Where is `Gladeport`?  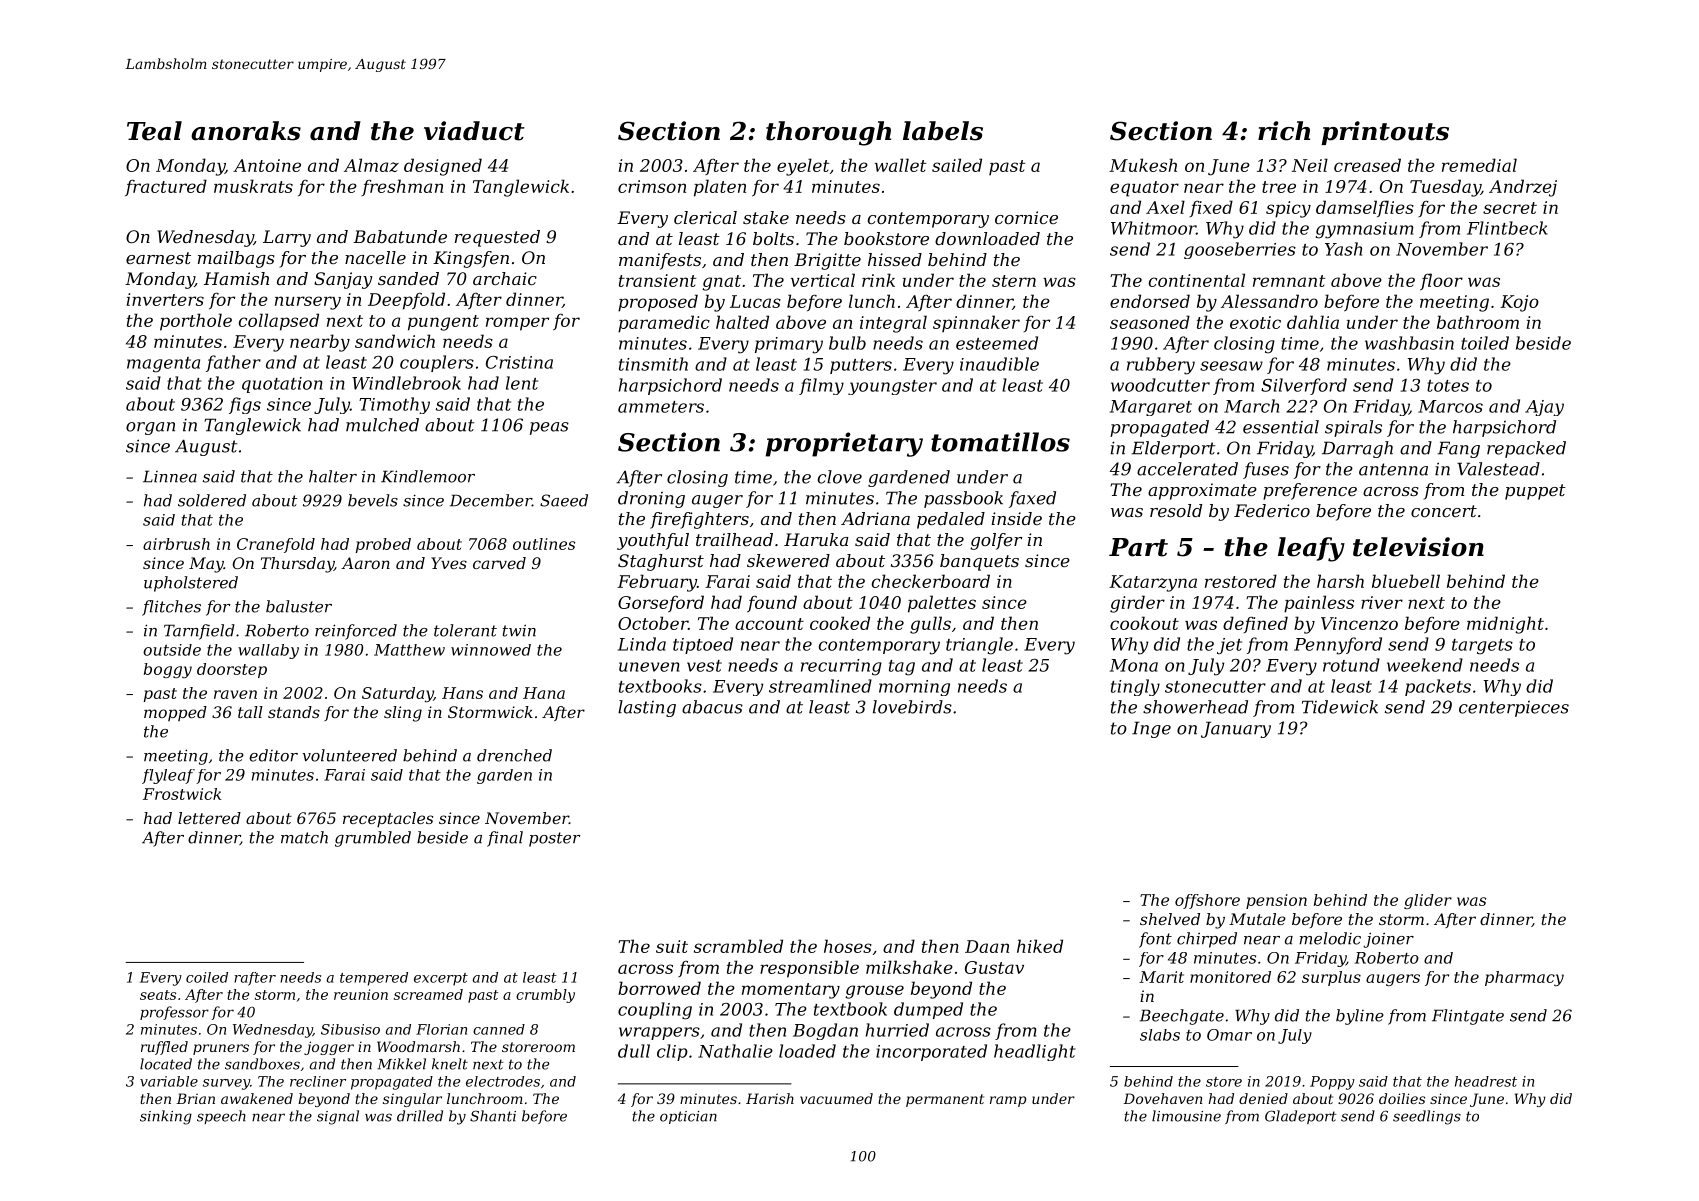 Gladeport is located at coordinates (1300, 1117).
